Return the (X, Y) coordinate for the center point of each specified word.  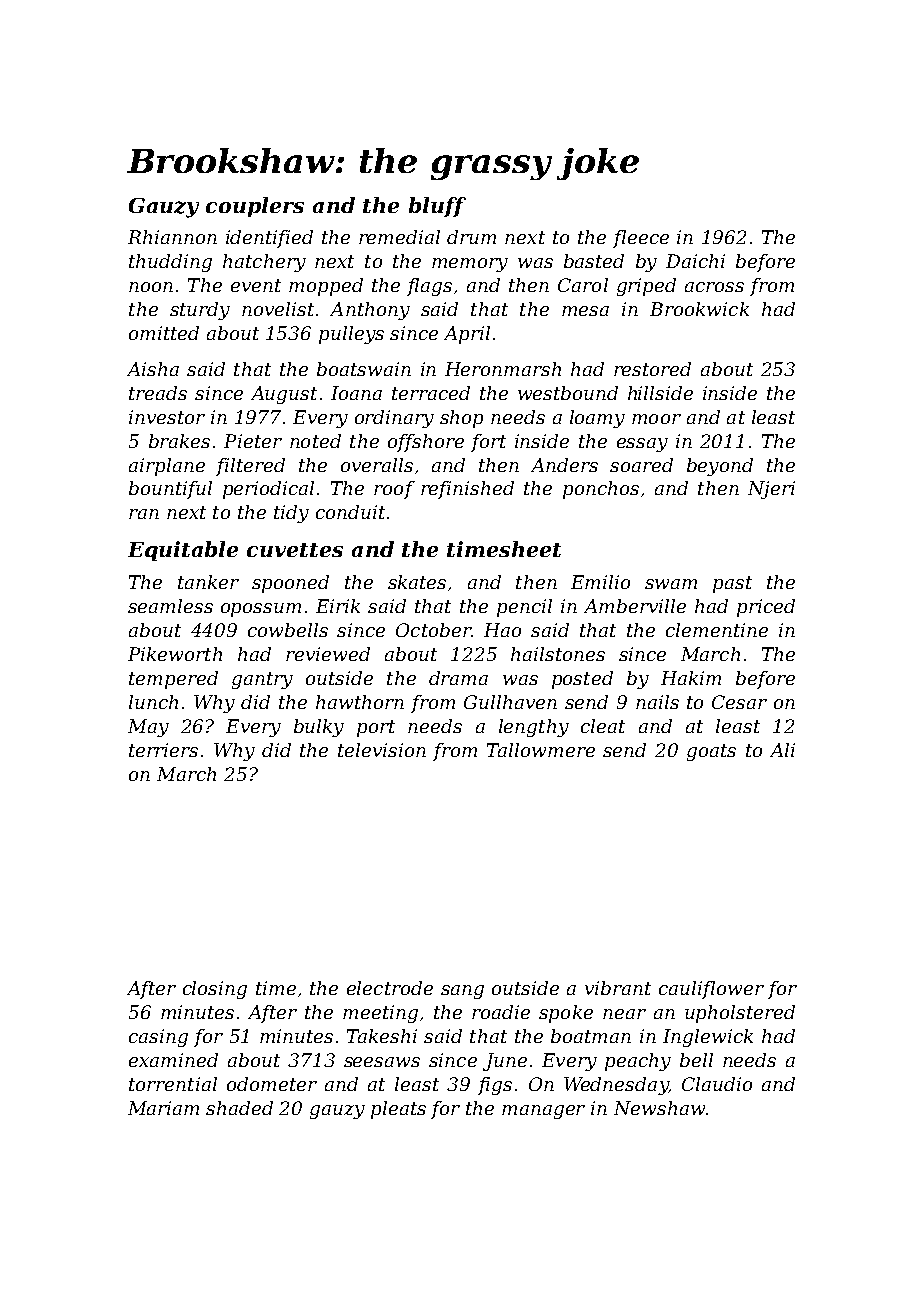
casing (158, 1038)
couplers (255, 207)
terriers (163, 750)
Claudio (717, 1084)
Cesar (739, 702)
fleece (641, 239)
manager (543, 1112)
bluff (437, 207)
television (382, 750)
